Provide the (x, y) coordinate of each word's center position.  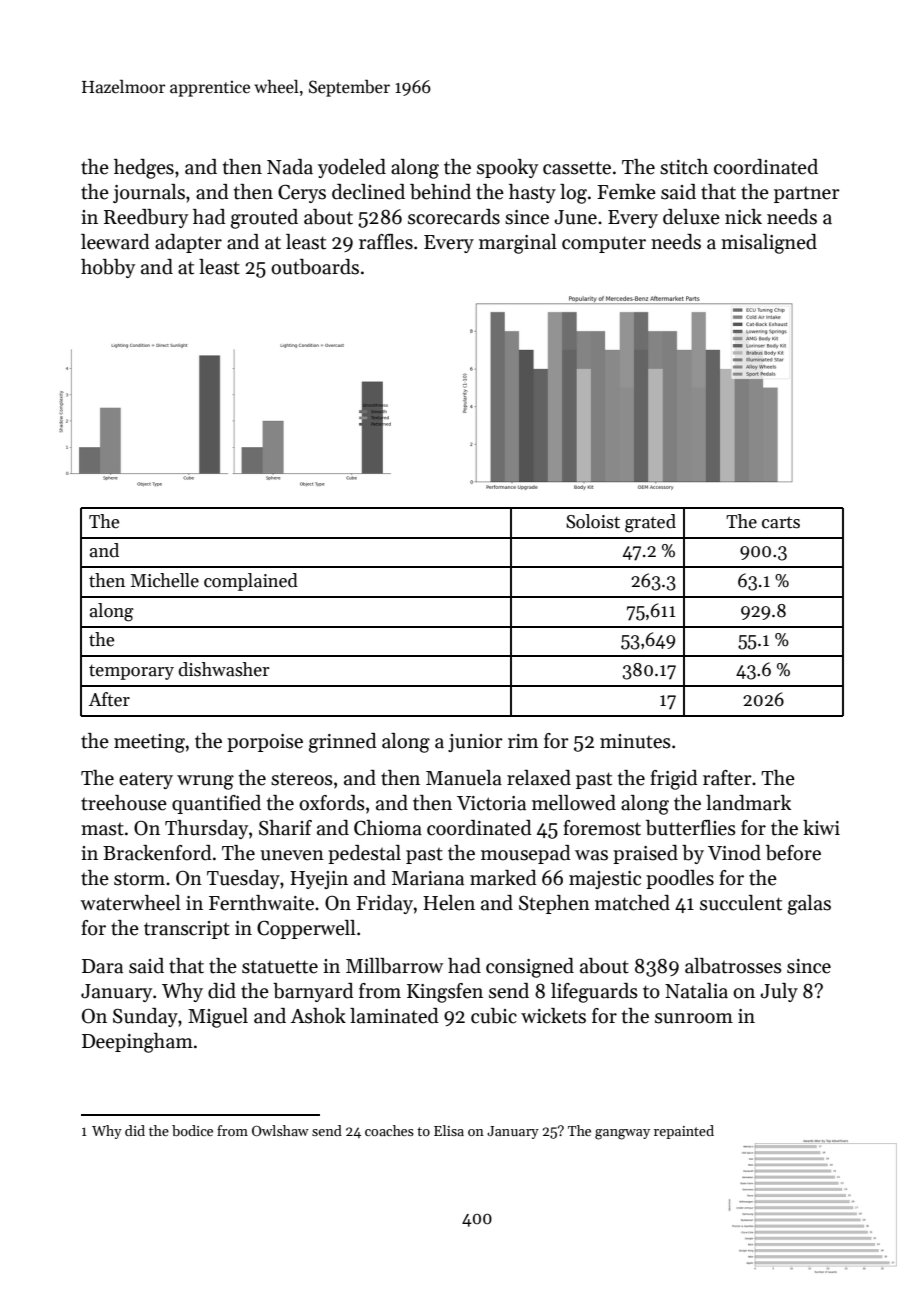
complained (251, 582)
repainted (684, 1132)
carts (781, 523)
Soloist (593, 521)
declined (368, 192)
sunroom (694, 1018)
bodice (192, 1130)
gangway (622, 1134)
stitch (684, 167)
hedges (144, 169)
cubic (494, 1016)
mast (102, 829)
